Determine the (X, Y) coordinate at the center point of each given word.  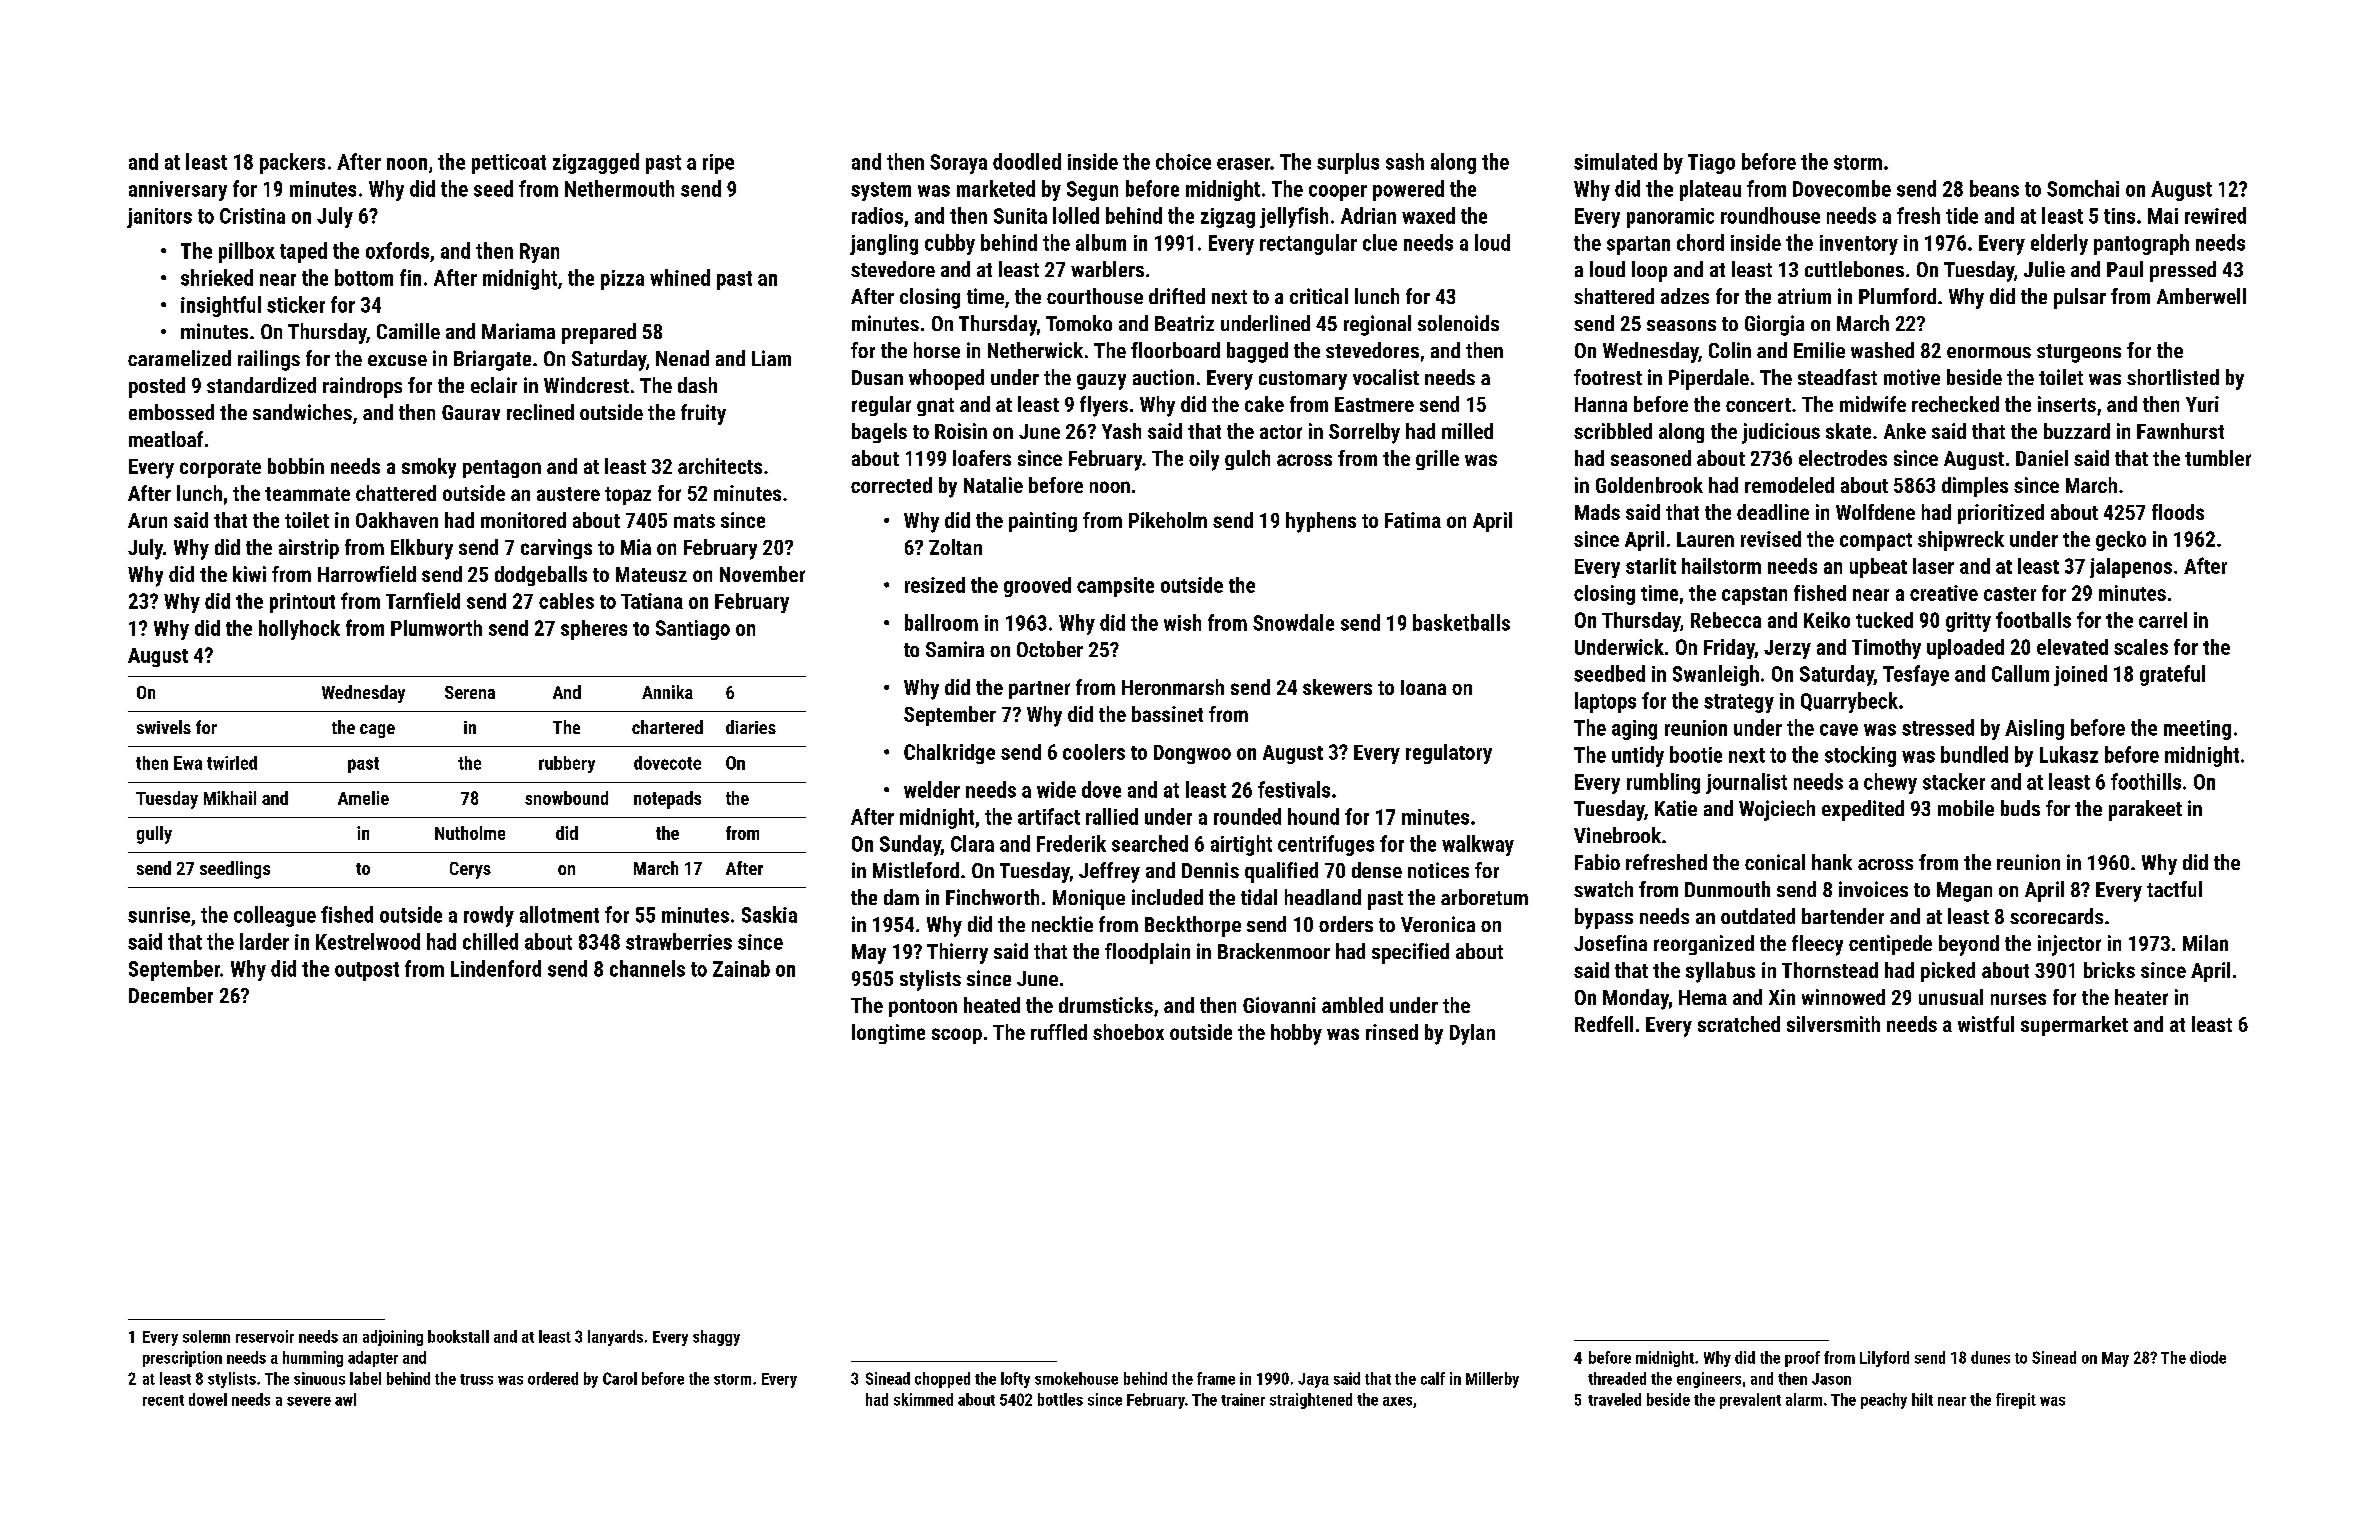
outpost (367, 971)
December (171, 995)
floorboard (1175, 350)
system (881, 191)
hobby (1296, 1034)
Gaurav (471, 412)
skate (1848, 431)
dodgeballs (541, 576)
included (1167, 897)
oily (1204, 460)
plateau (1710, 190)
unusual (1951, 997)
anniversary (178, 191)
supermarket (2074, 1026)
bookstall (458, 1336)
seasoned (1651, 458)
